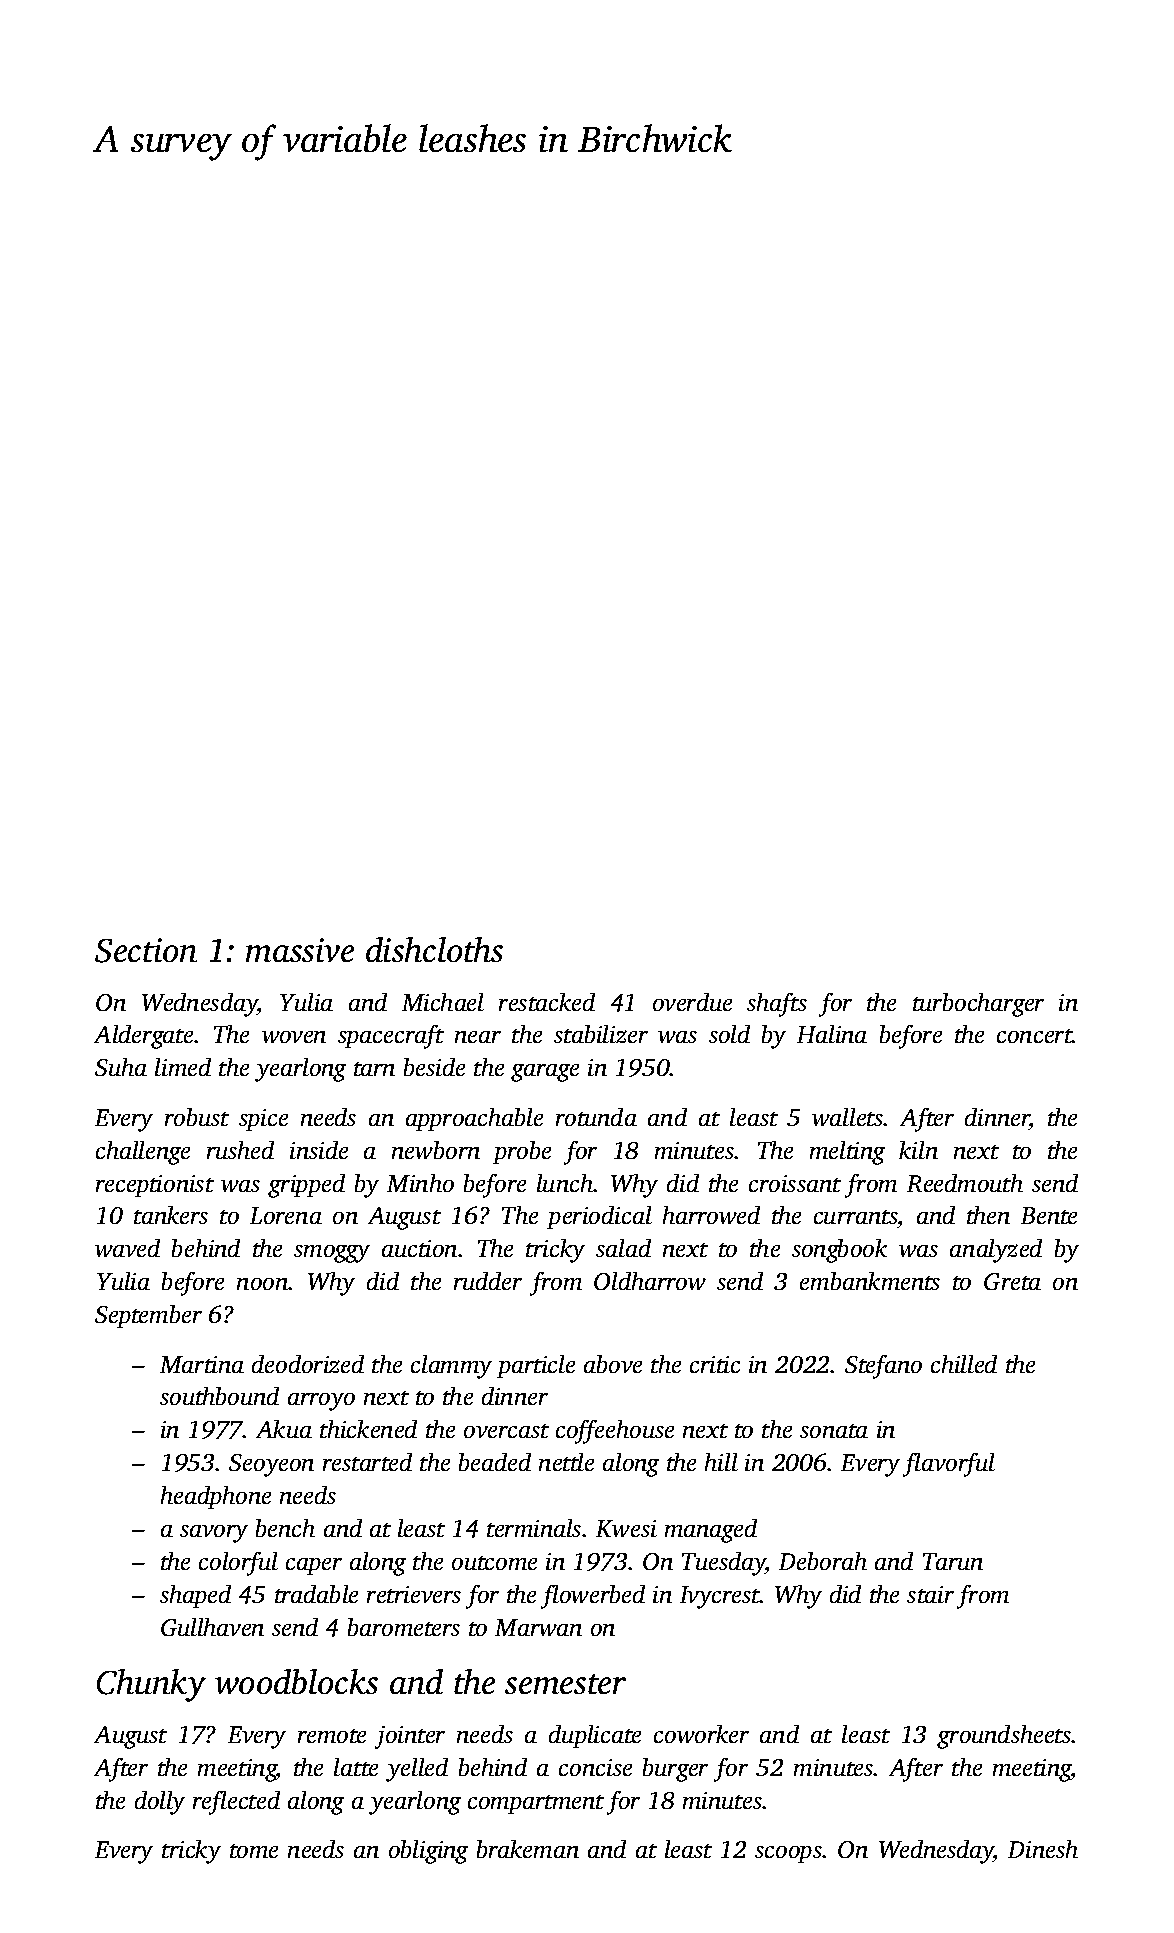 This screenshot has width=1174, height=1933. What do you see at coordinates (197, 1117) in the screenshot?
I see `robust` at bounding box center [197, 1117].
